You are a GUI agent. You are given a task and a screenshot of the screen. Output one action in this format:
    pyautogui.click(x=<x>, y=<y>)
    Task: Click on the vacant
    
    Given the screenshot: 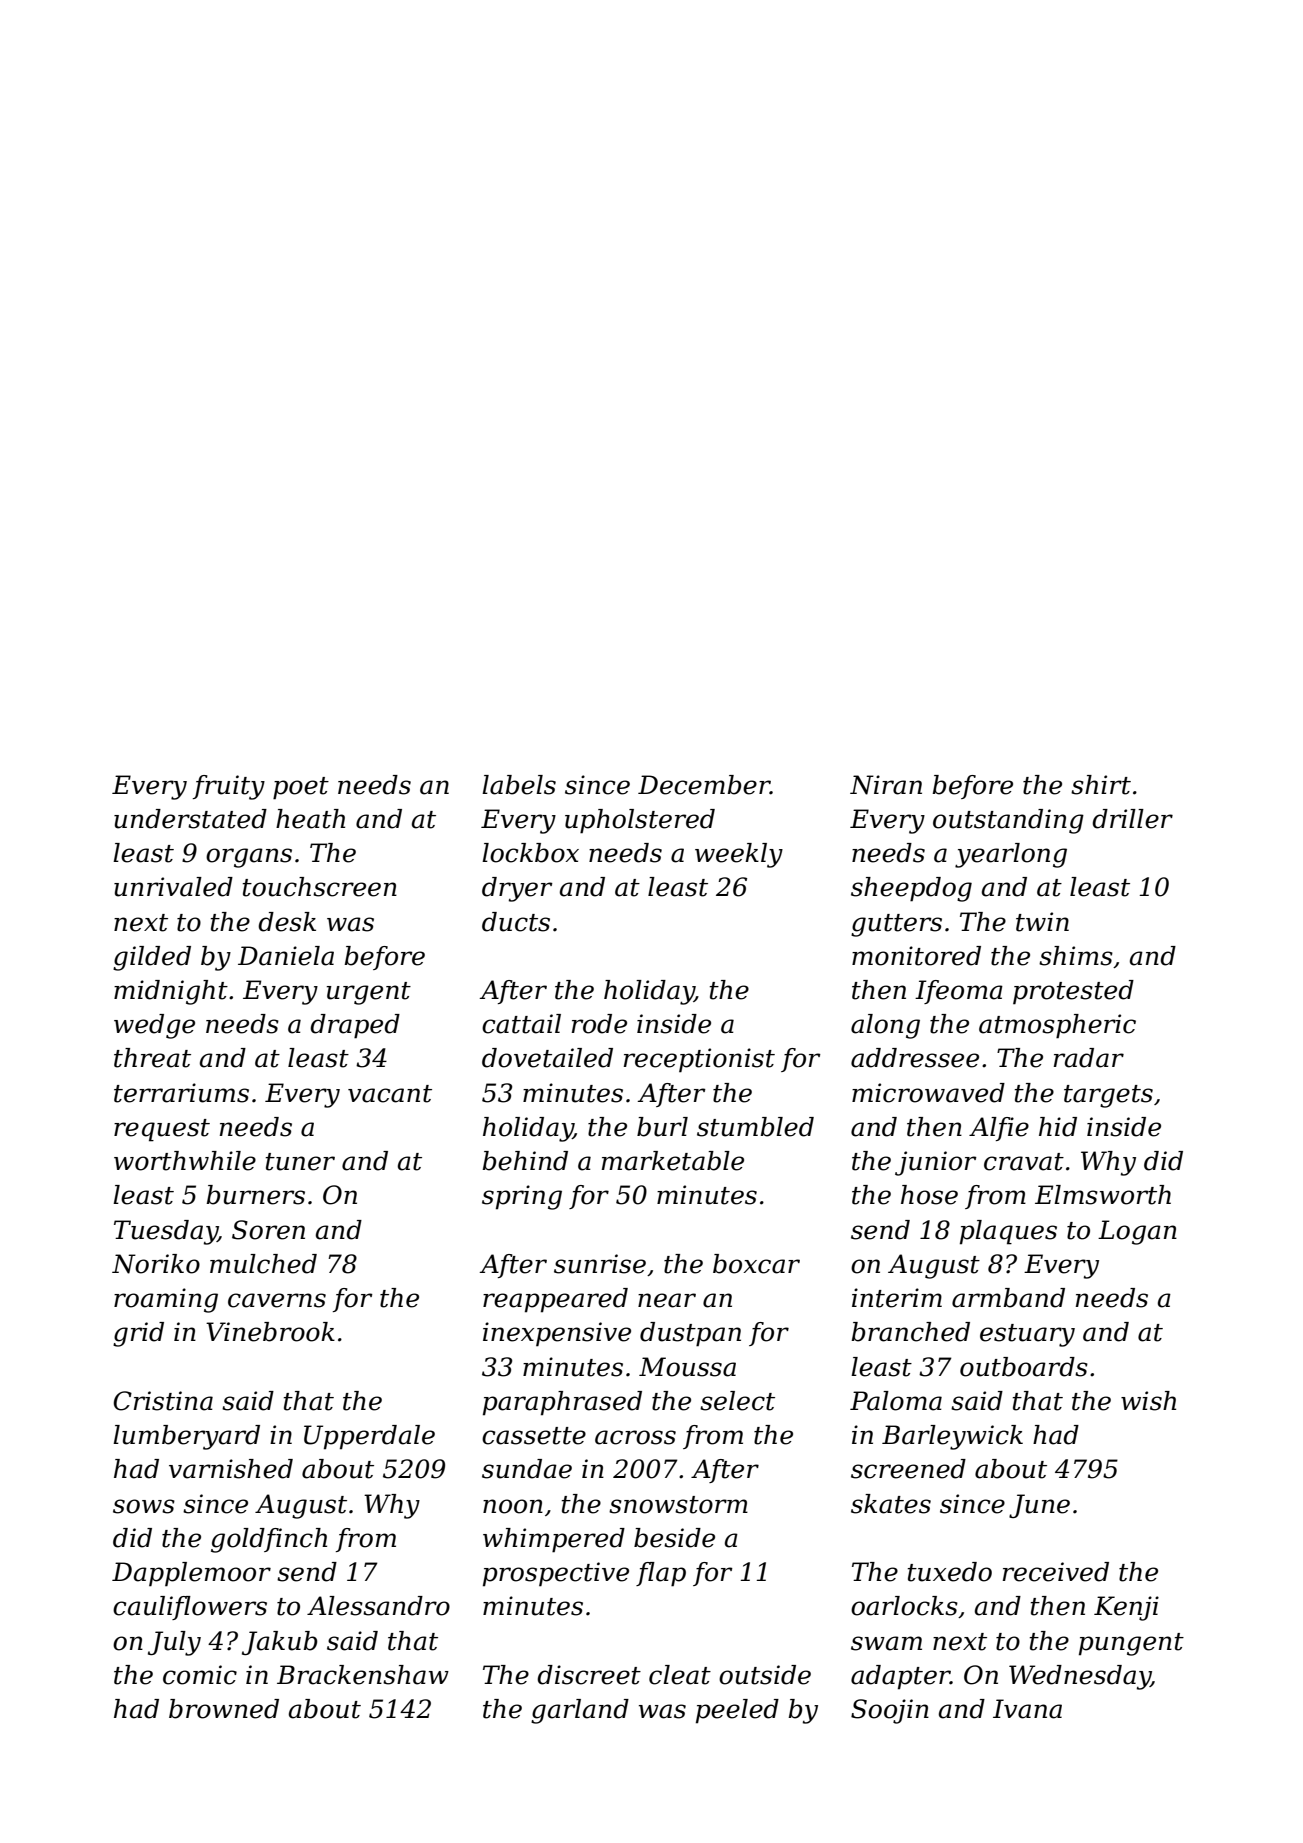 What is the action you would take?
    pyautogui.click(x=390, y=1094)
